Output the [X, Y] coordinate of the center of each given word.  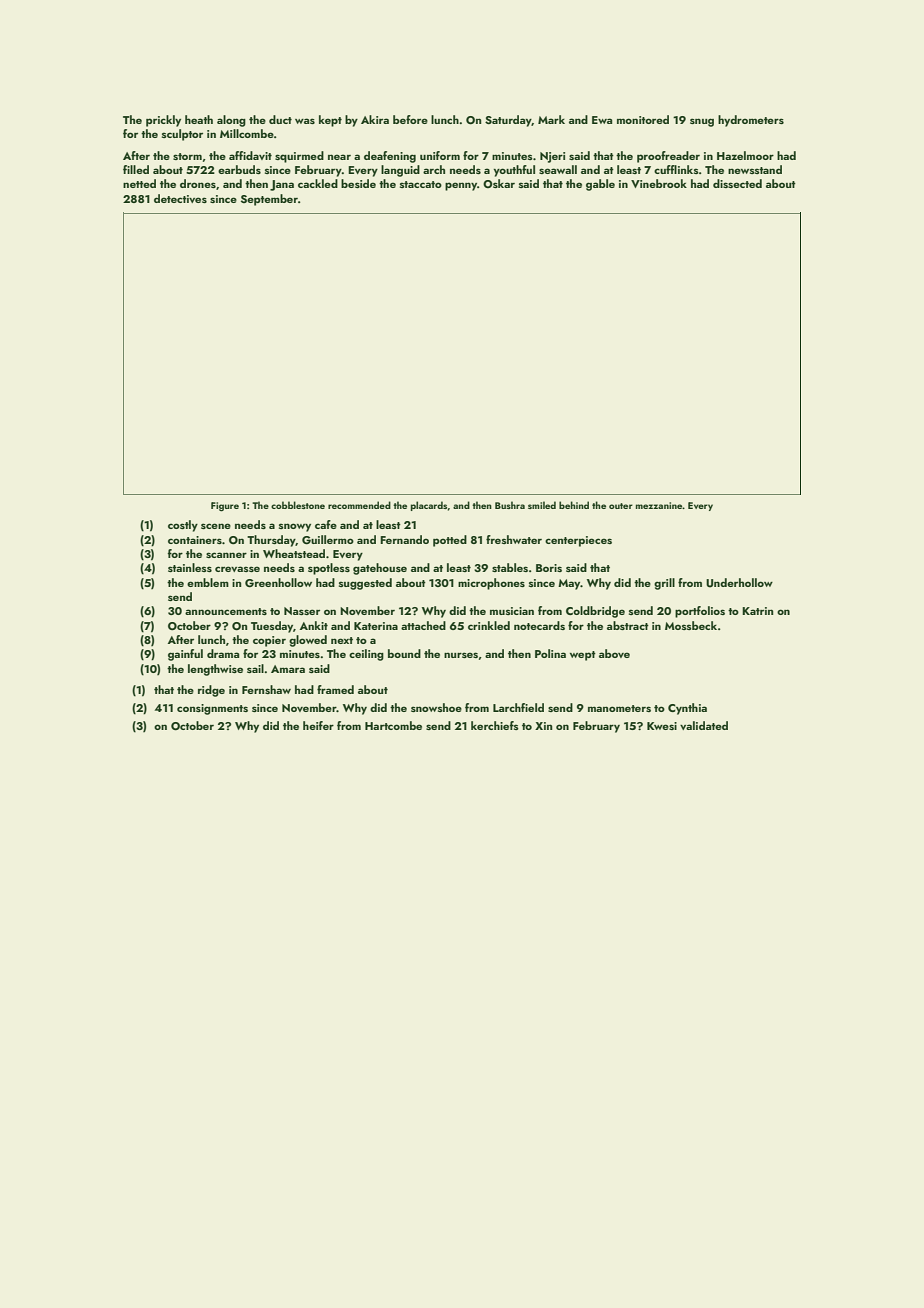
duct [280, 119]
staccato [421, 184]
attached [423, 625]
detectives [180, 198]
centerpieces [578, 541]
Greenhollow [278, 583]
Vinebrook [659, 183]
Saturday [508, 121]
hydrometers [751, 121]
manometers [619, 708]
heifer [318, 725]
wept [583, 656]
